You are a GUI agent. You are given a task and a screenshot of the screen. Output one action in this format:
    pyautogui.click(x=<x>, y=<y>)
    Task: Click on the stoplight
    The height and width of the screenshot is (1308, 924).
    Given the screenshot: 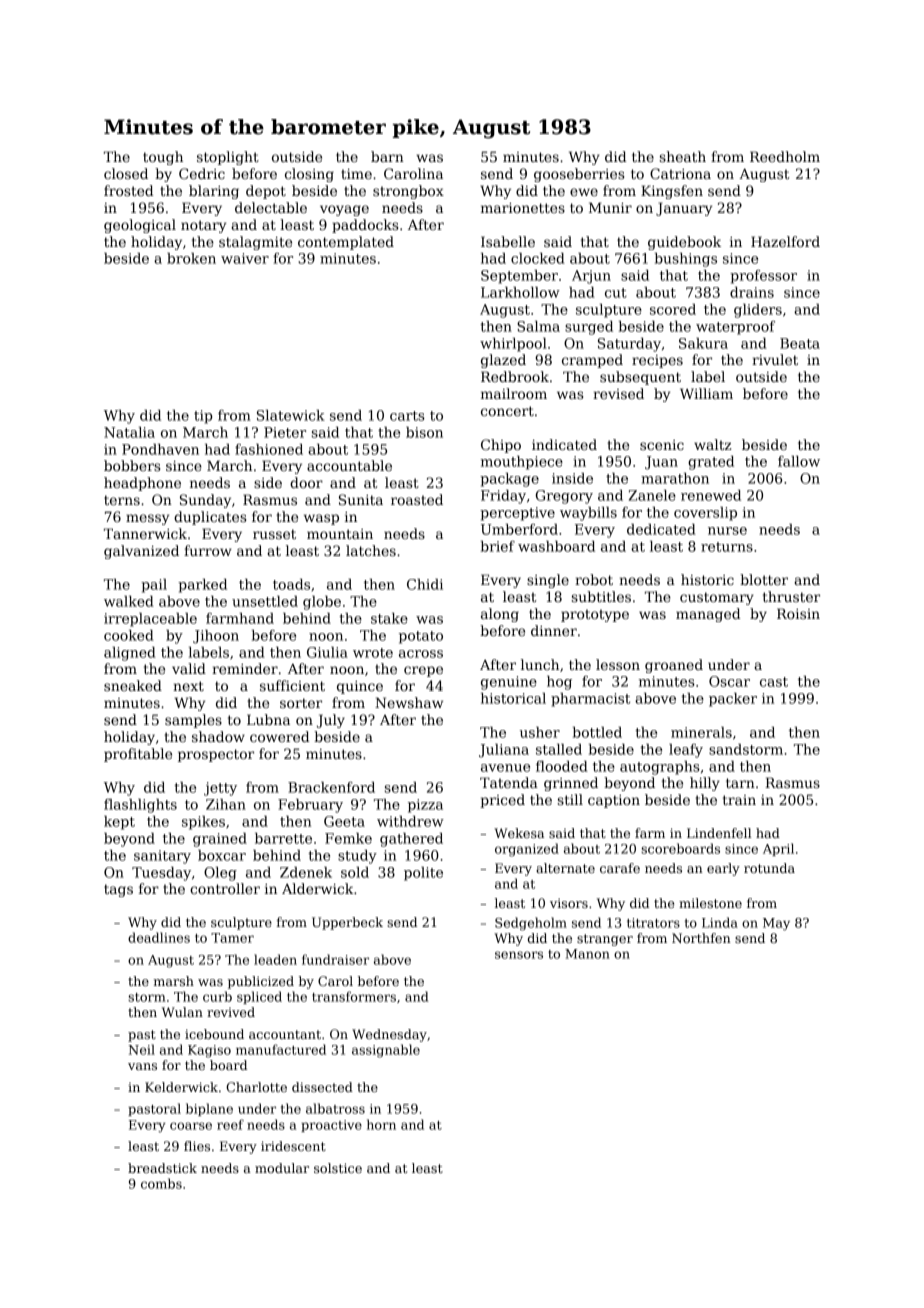 What is the action you would take?
    pyautogui.click(x=228, y=158)
